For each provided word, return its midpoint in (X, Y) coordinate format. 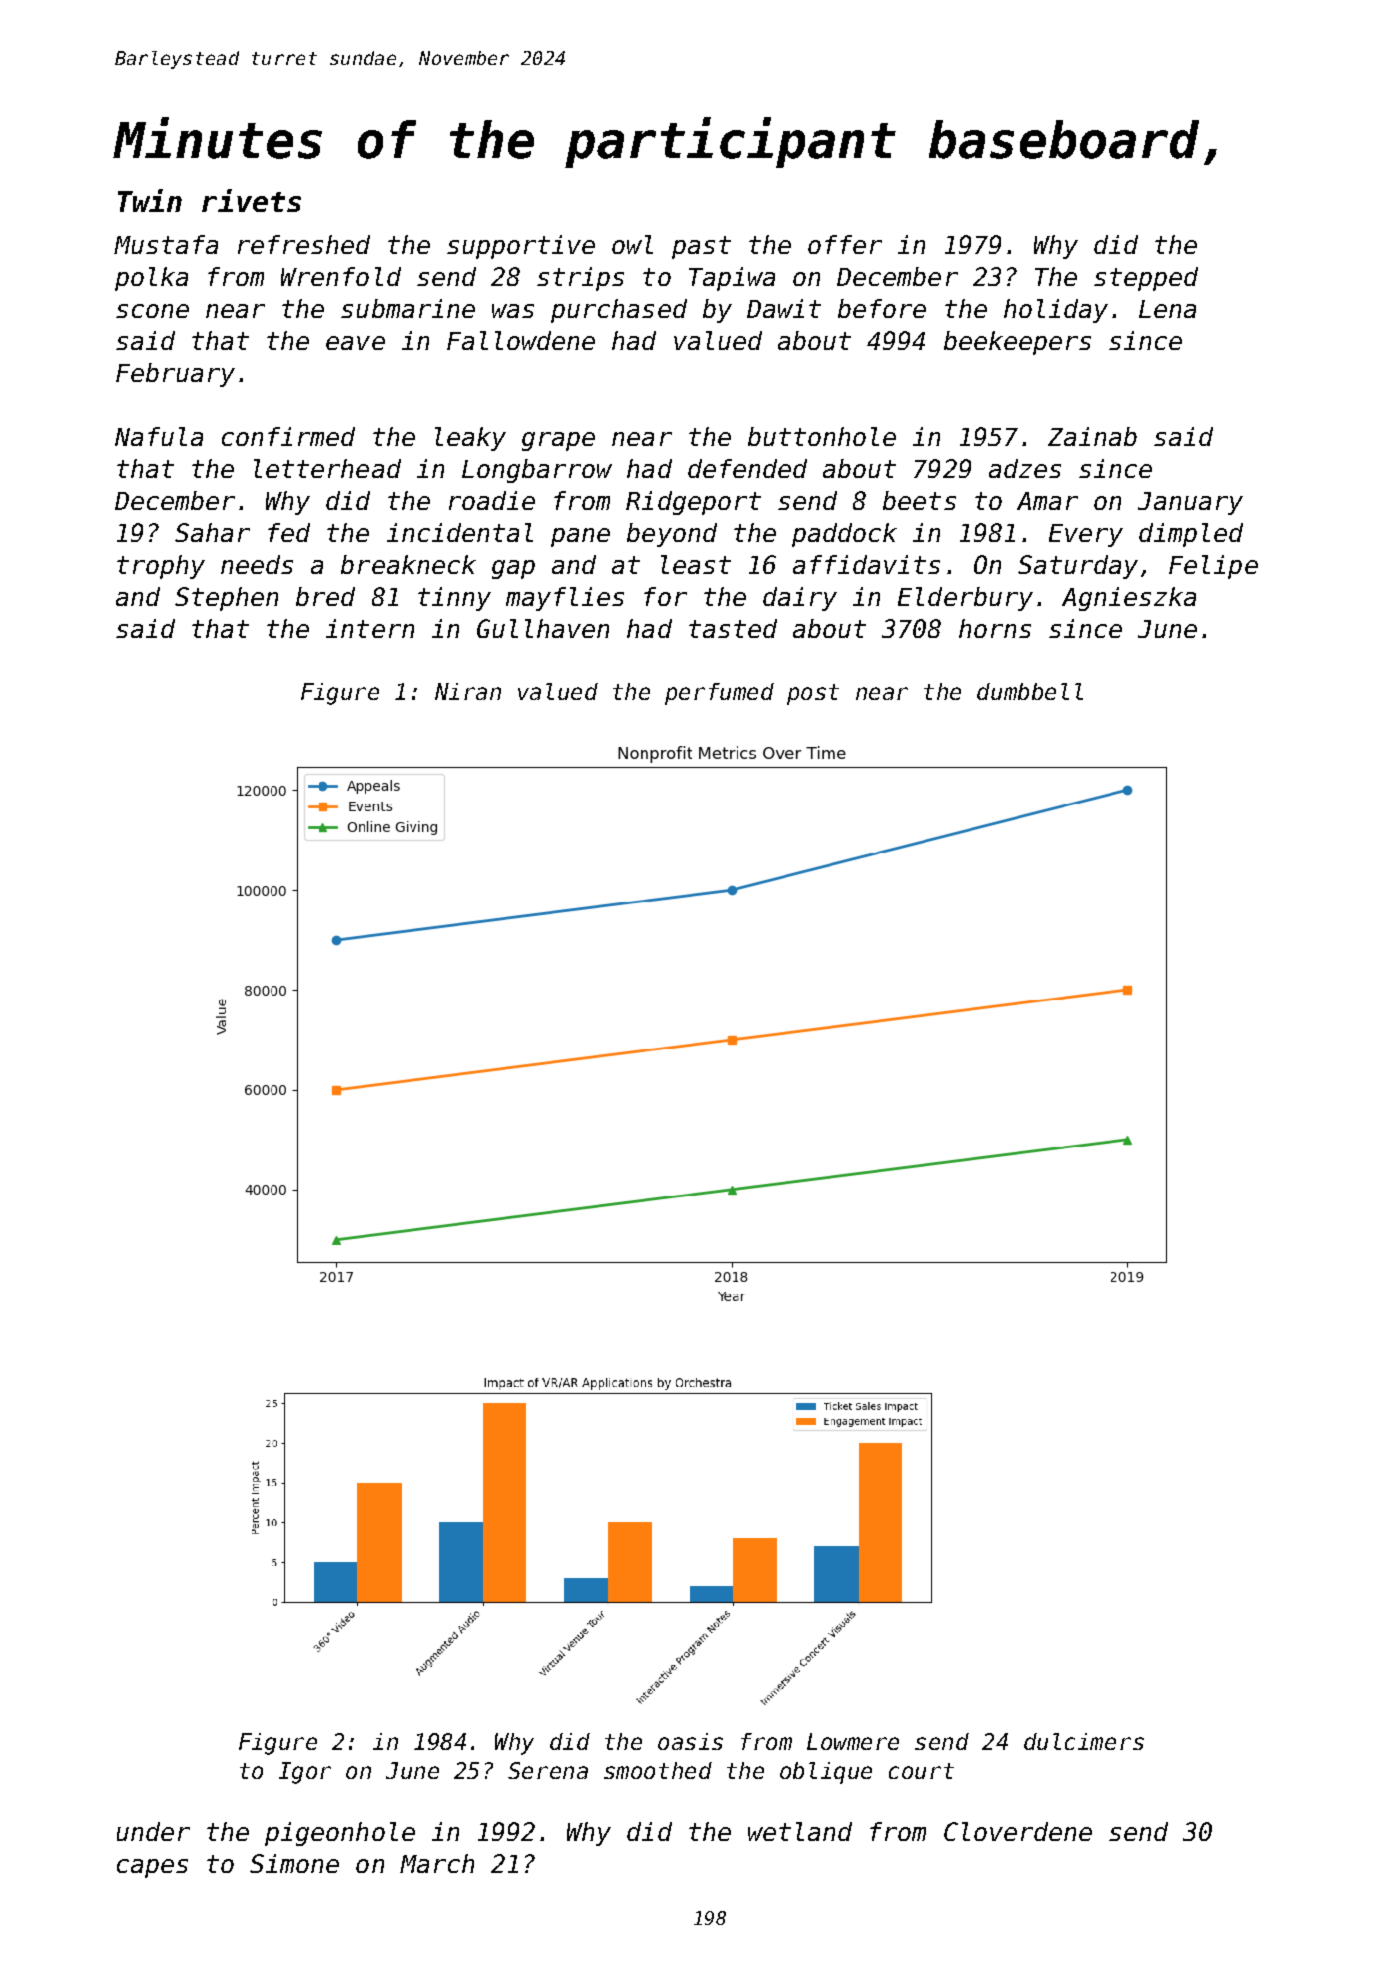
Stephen (226, 599)
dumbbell (1030, 691)
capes (152, 1868)
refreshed (304, 244)
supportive (521, 247)
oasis (690, 1741)
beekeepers (1017, 343)
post (813, 694)
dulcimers (1084, 1741)
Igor (305, 1773)
